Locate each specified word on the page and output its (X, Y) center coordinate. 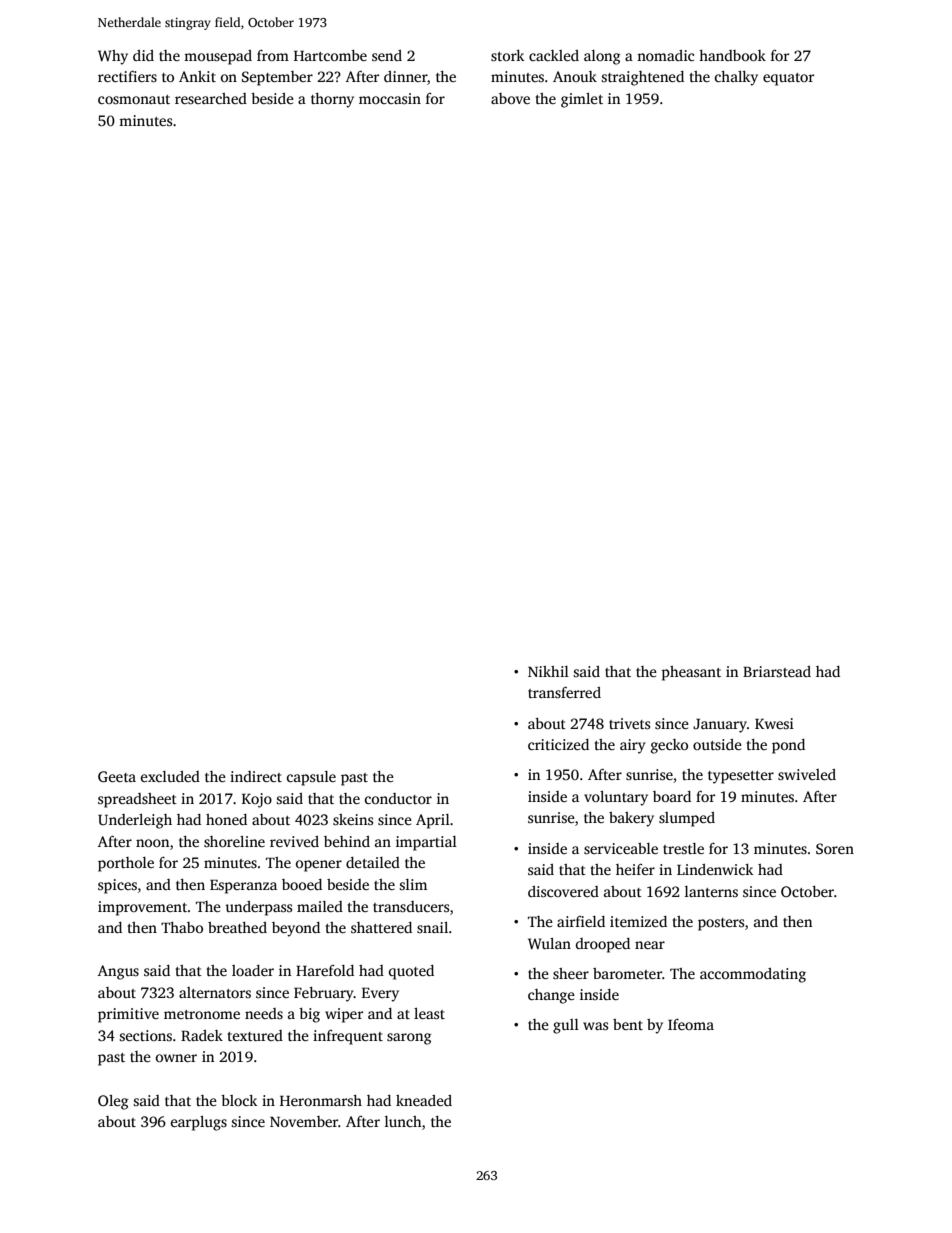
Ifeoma (691, 1024)
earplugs (199, 1123)
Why (113, 57)
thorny (332, 100)
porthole (126, 864)
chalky (736, 78)
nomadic (665, 55)
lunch (403, 1121)
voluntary (616, 798)
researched (211, 98)
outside (717, 744)
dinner (405, 76)
